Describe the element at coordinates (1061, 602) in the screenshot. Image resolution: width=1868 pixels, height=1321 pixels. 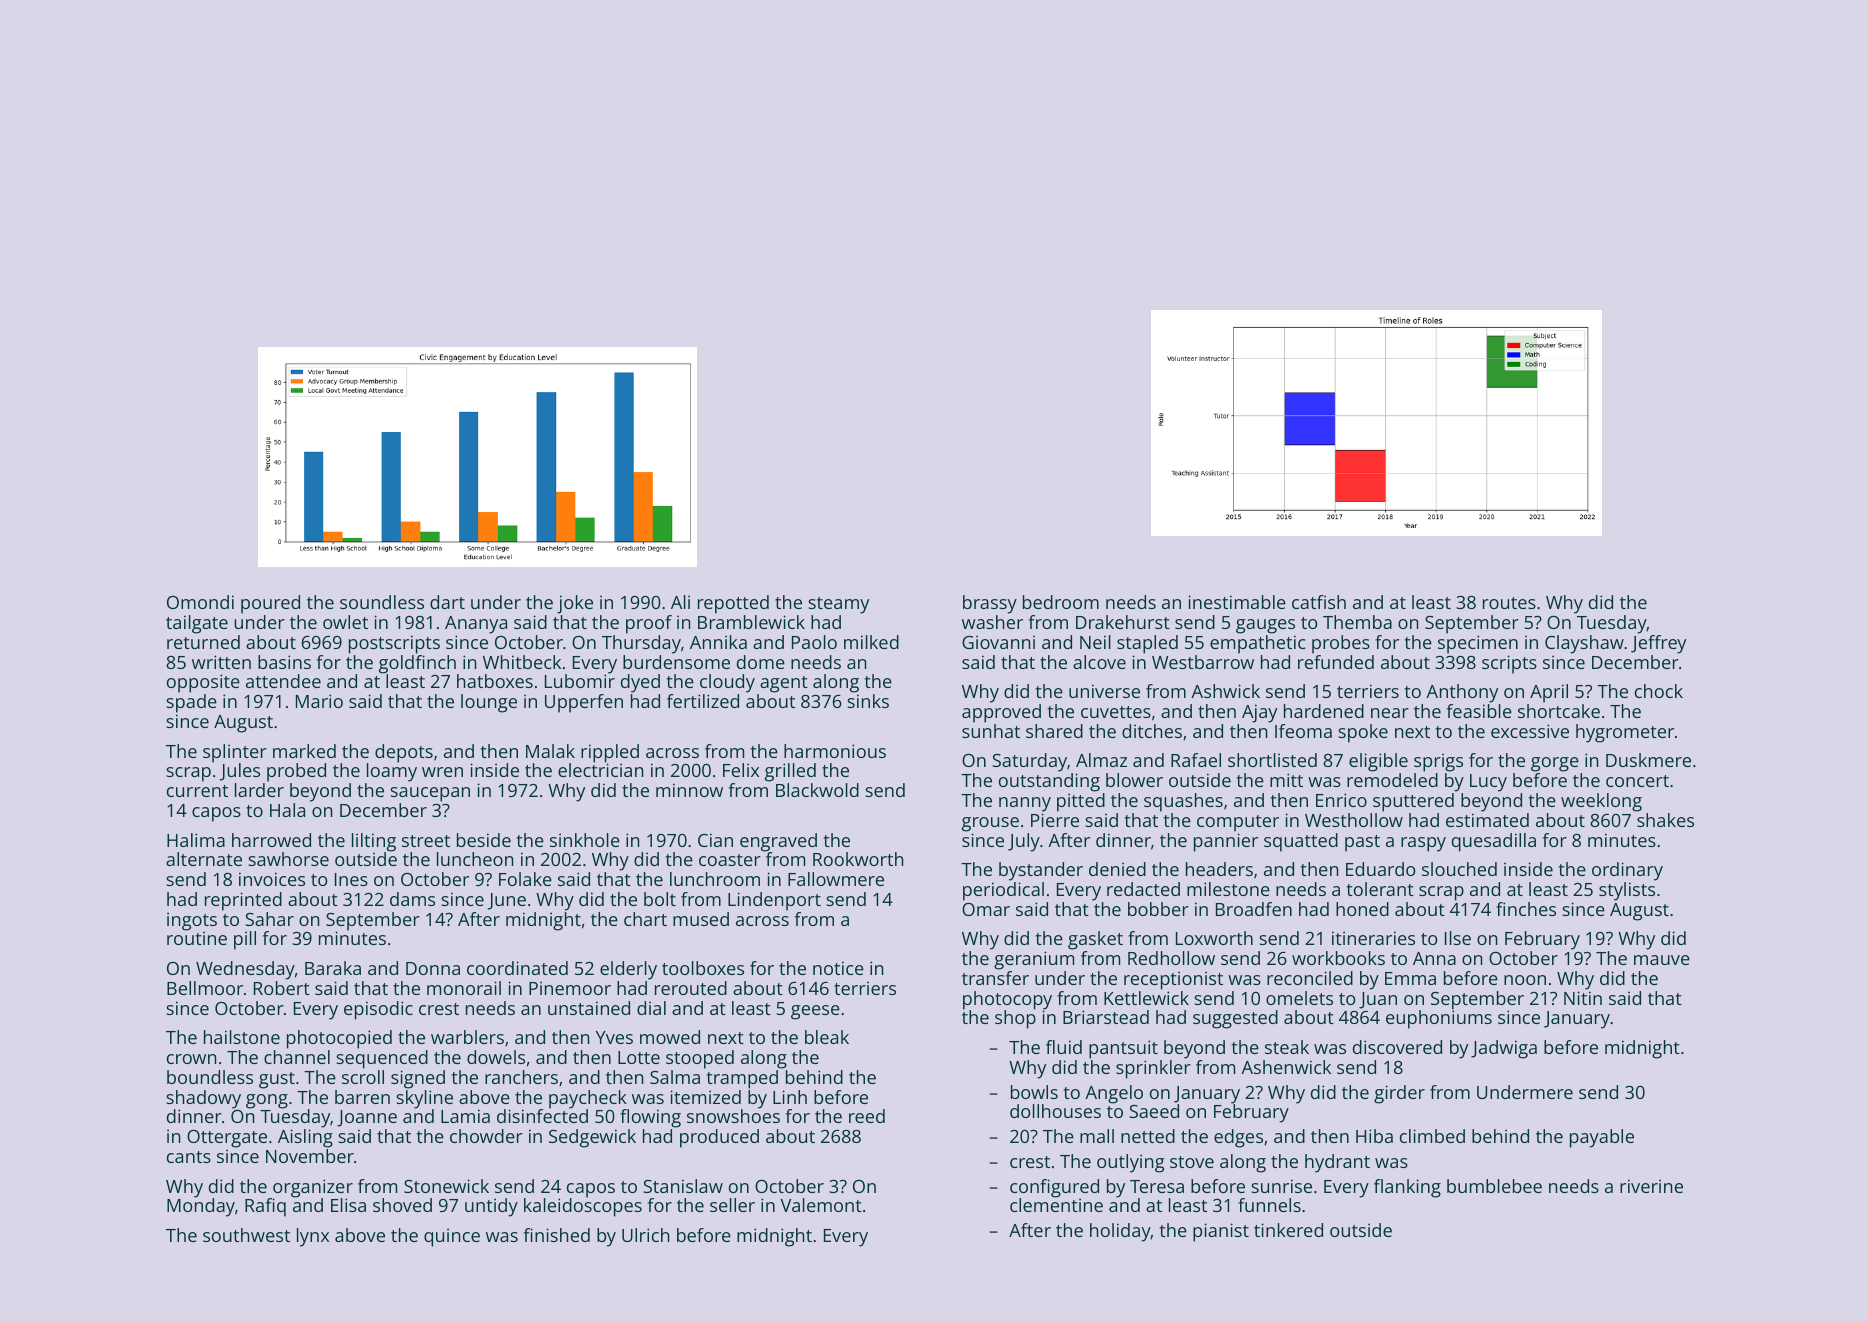
I see `bedroom` at that location.
